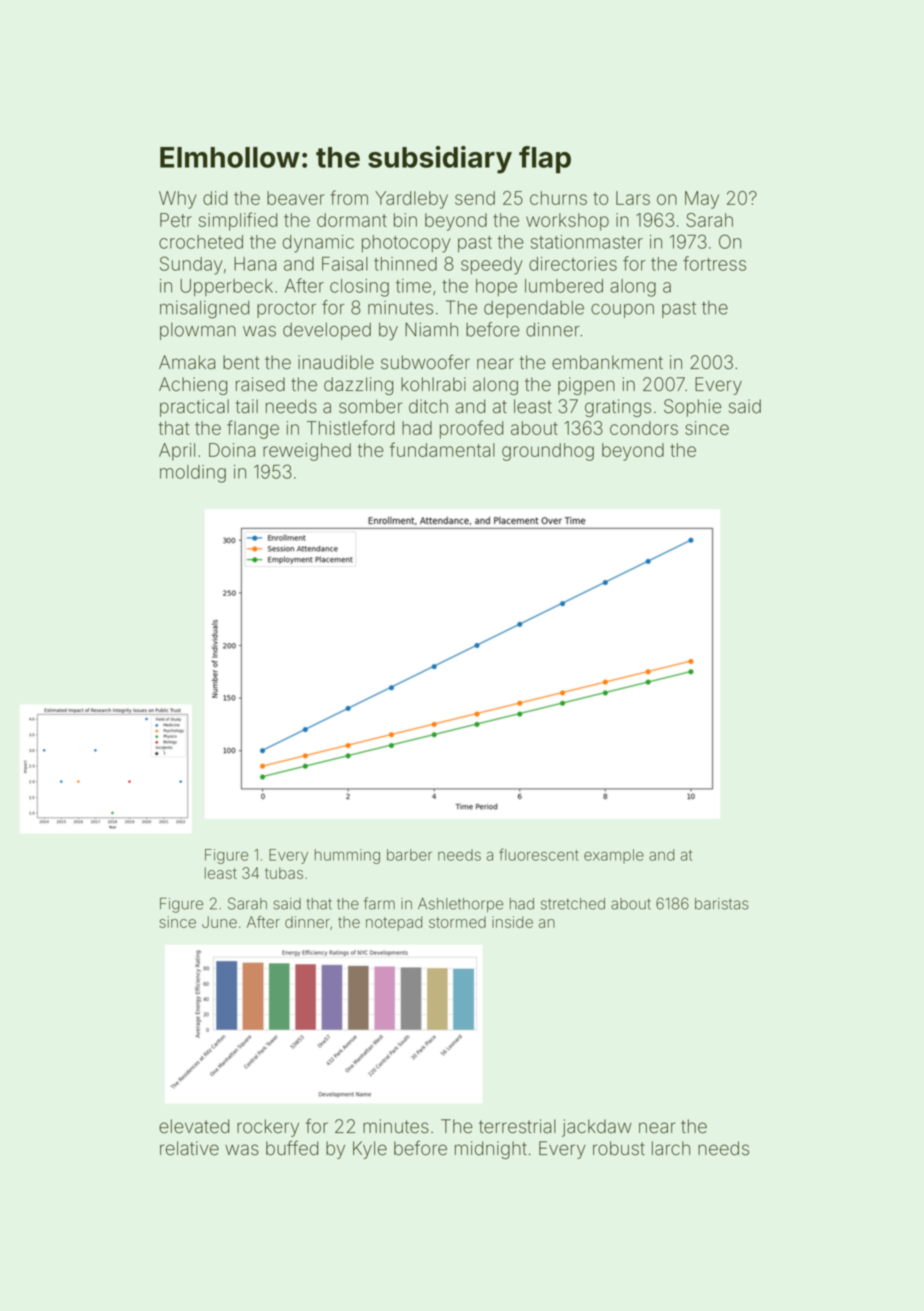 The image size is (924, 1311). I want to click on inside, so click(512, 922).
